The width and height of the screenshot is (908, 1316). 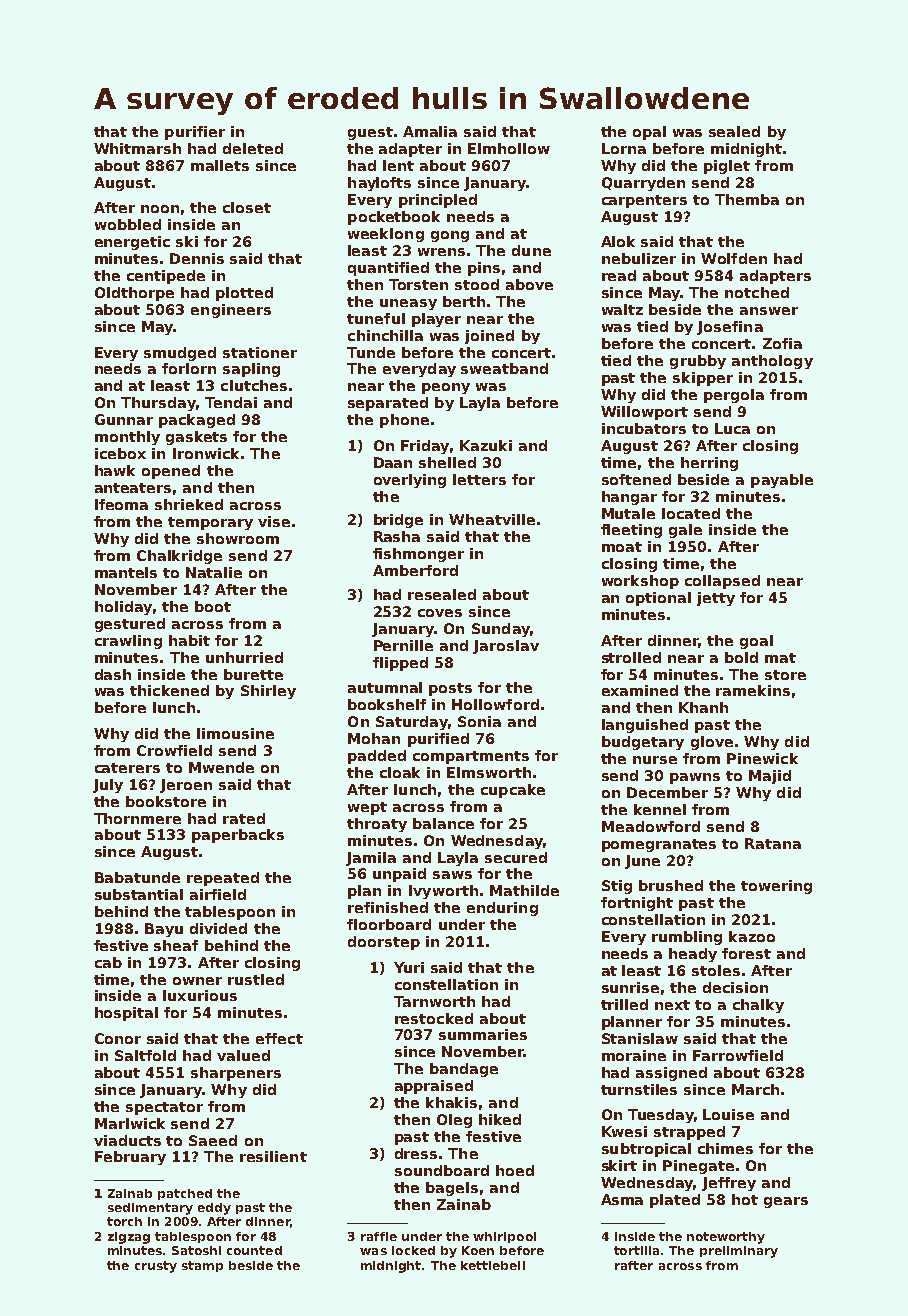 What do you see at coordinates (739, 1252) in the screenshot?
I see `preliminary` at bounding box center [739, 1252].
